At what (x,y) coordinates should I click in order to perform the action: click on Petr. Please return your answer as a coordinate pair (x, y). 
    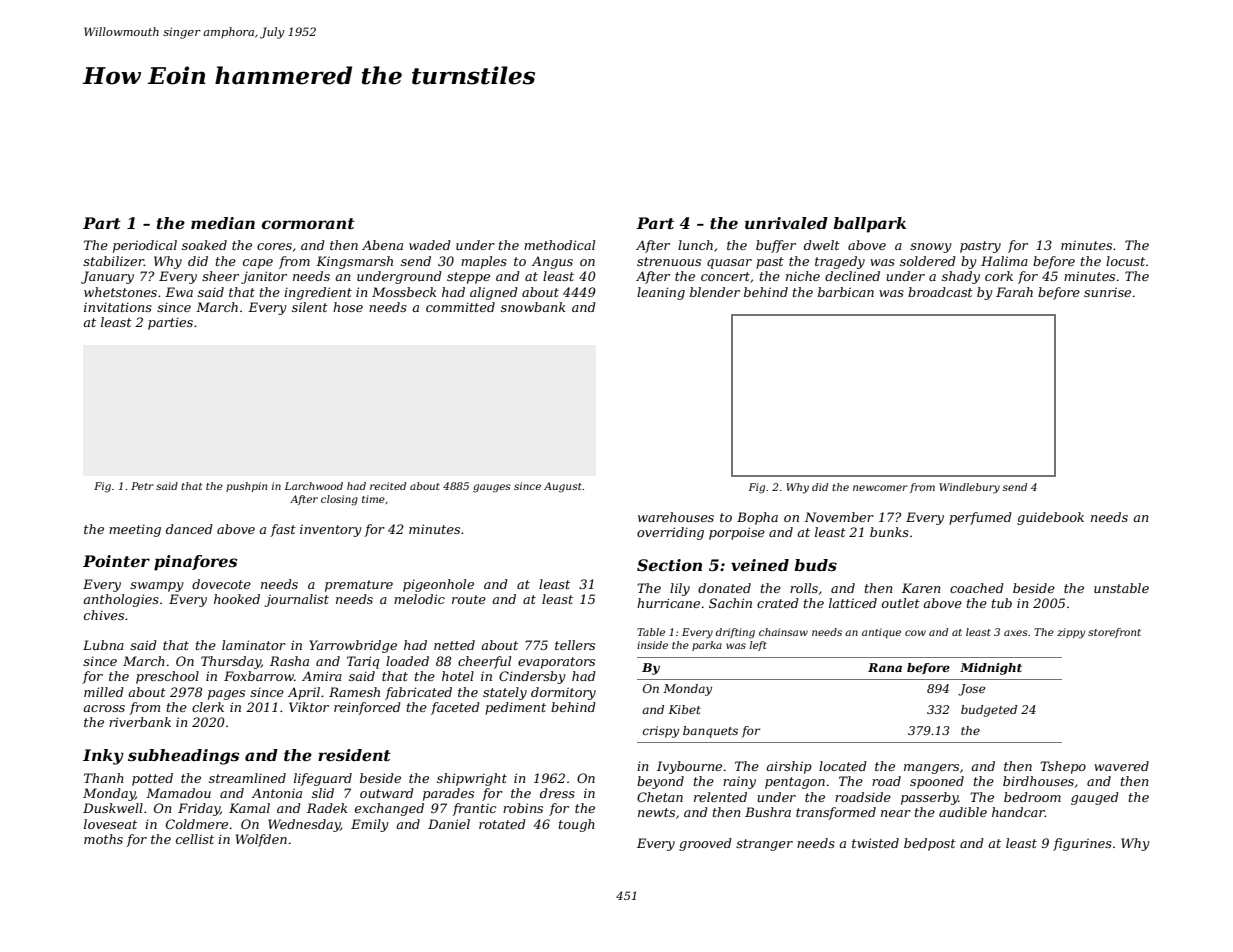
    Looking at the image, I should click on (142, 486).
